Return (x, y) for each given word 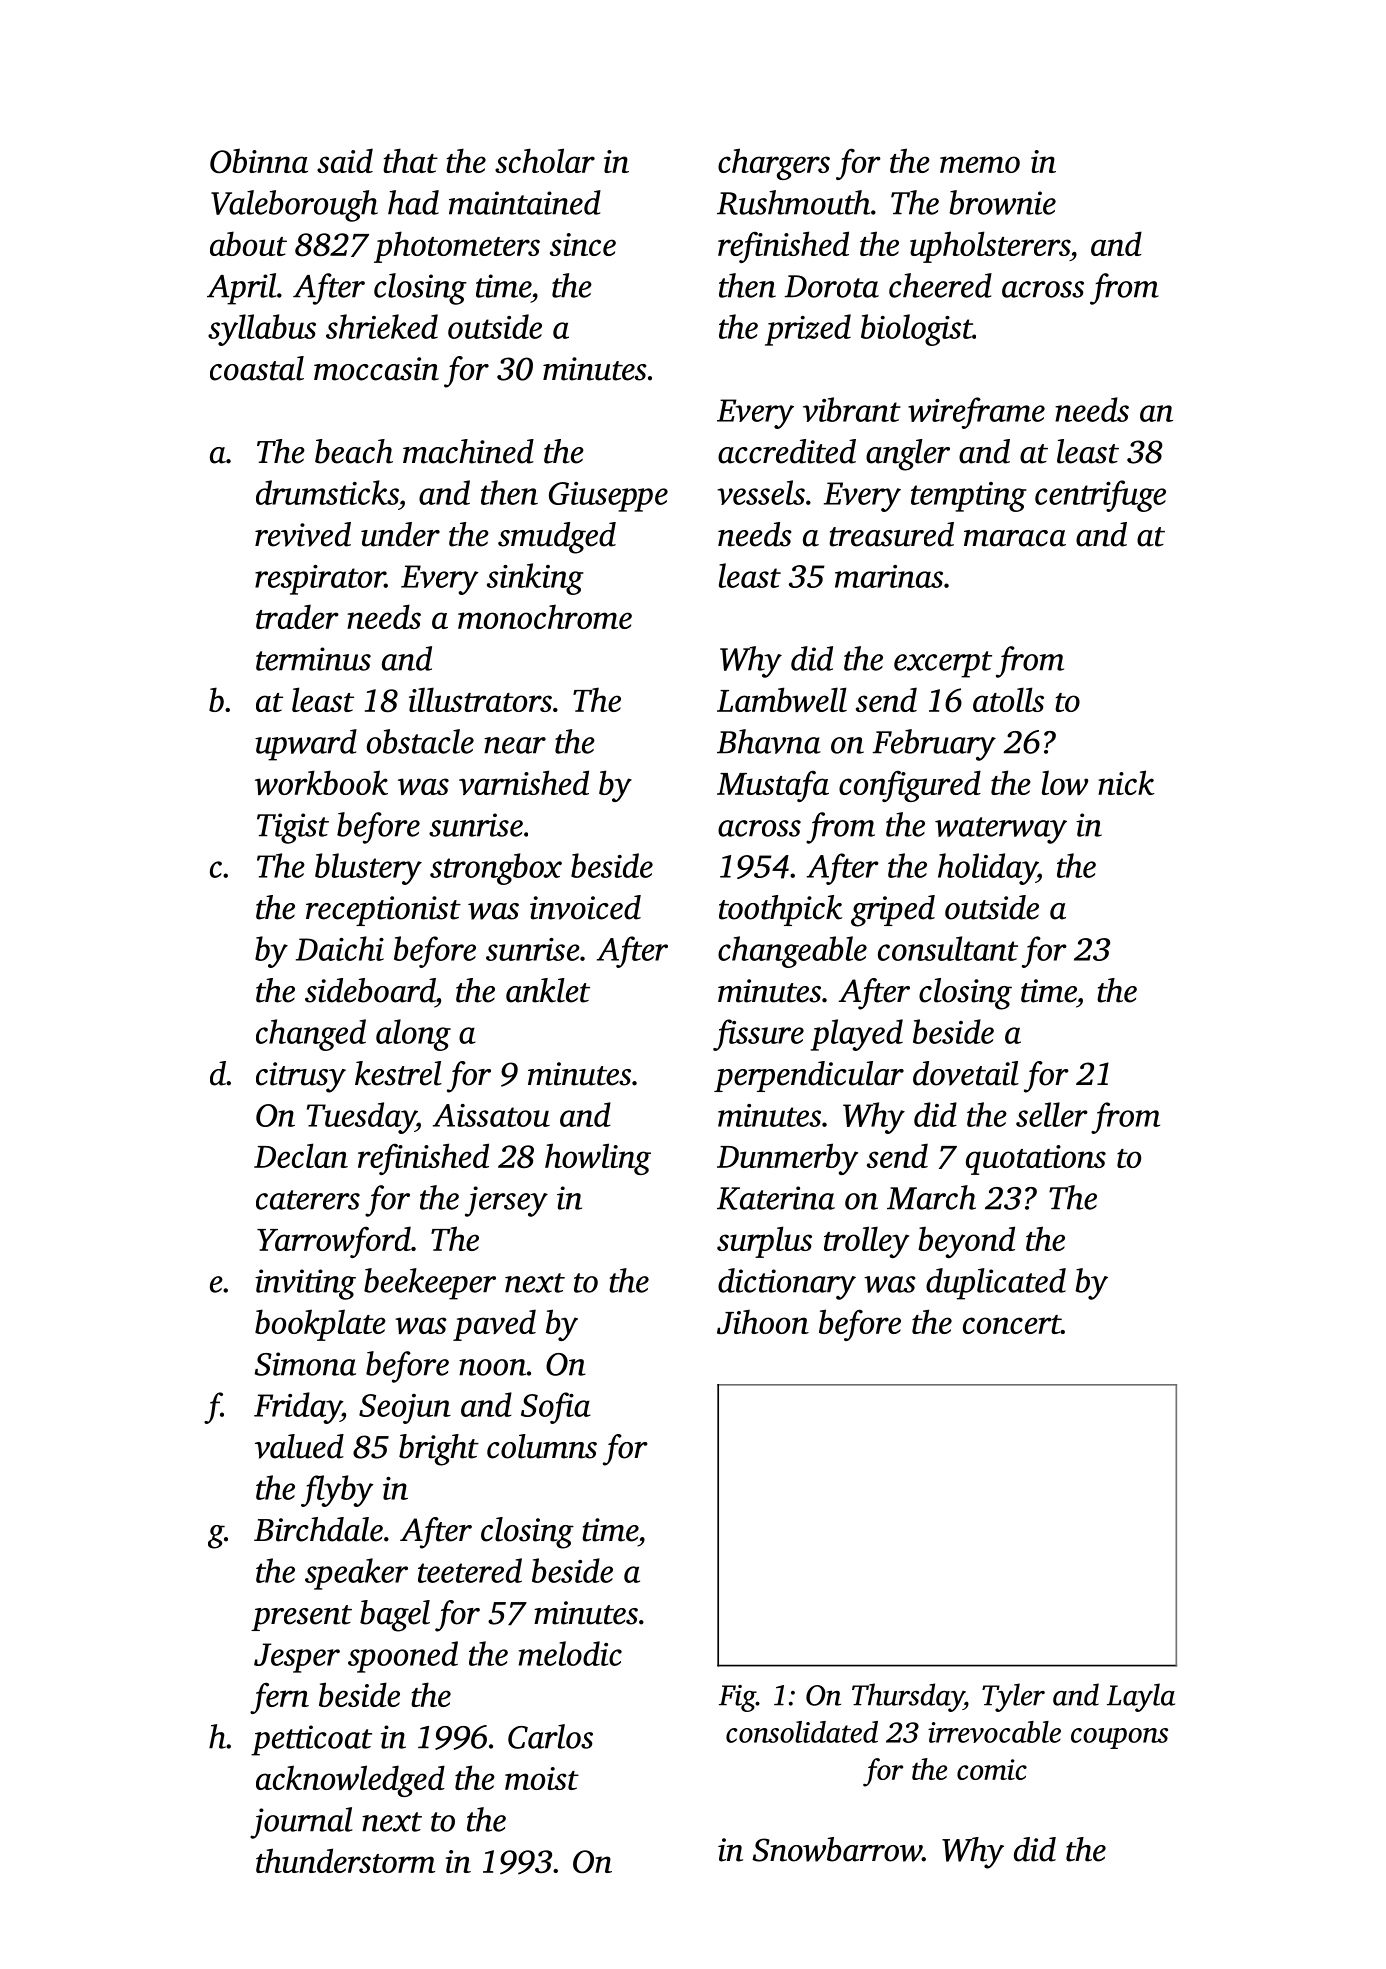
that (410, 160)
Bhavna (769, 741)
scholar (545, 160)
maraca (1015, 538)
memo (980, 164)
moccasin (376, 369)
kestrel (398, 1073)
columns (542, 1446)
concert (1012, 1324)
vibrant (852, 409)
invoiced (585, 907)
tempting (969, 497)
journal (301, 1823)
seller (1052, 1114)
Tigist (293, 828)
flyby (337, 1491)
